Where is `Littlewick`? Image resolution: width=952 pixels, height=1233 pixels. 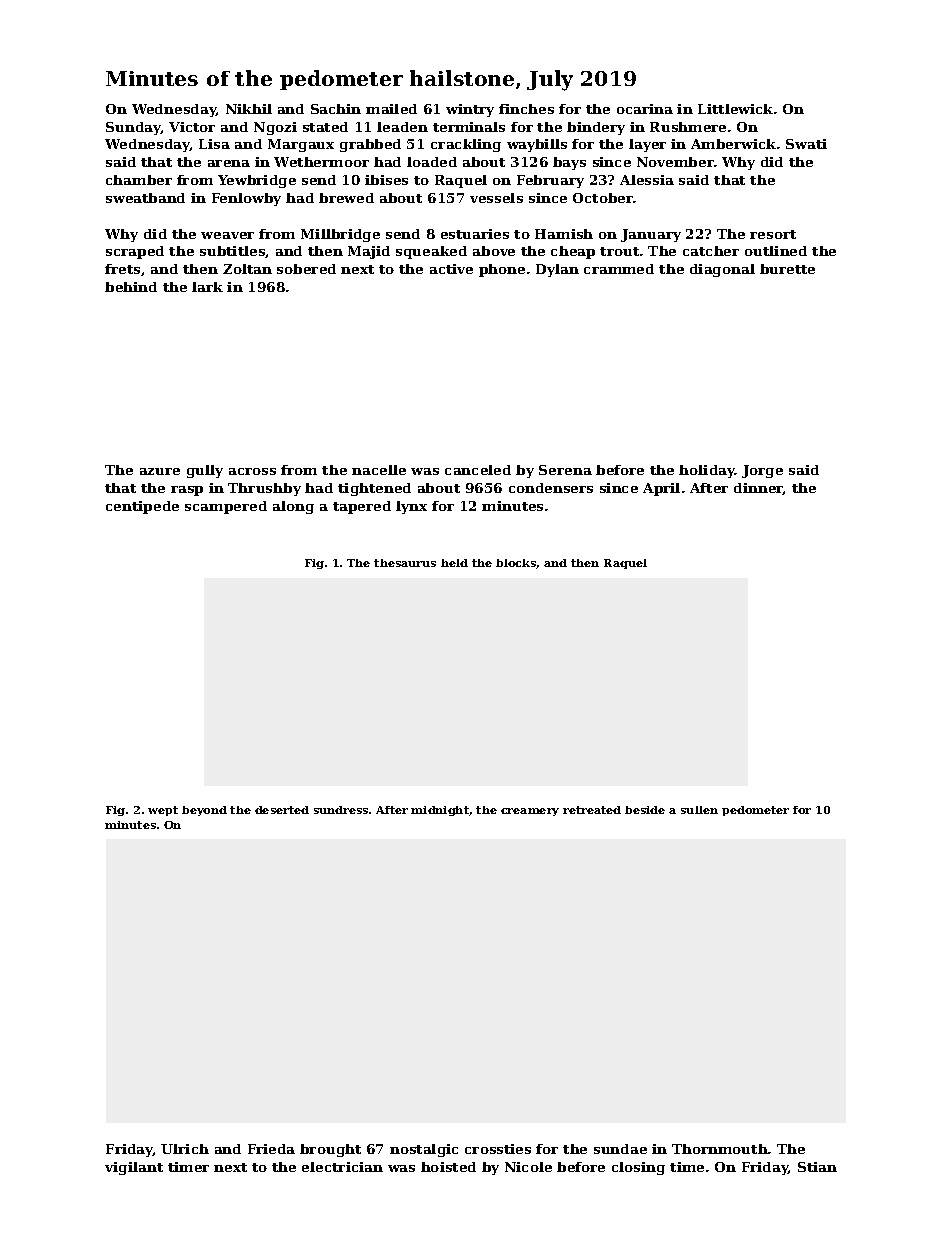 Littlewick is located at coordinates (735, 109).
